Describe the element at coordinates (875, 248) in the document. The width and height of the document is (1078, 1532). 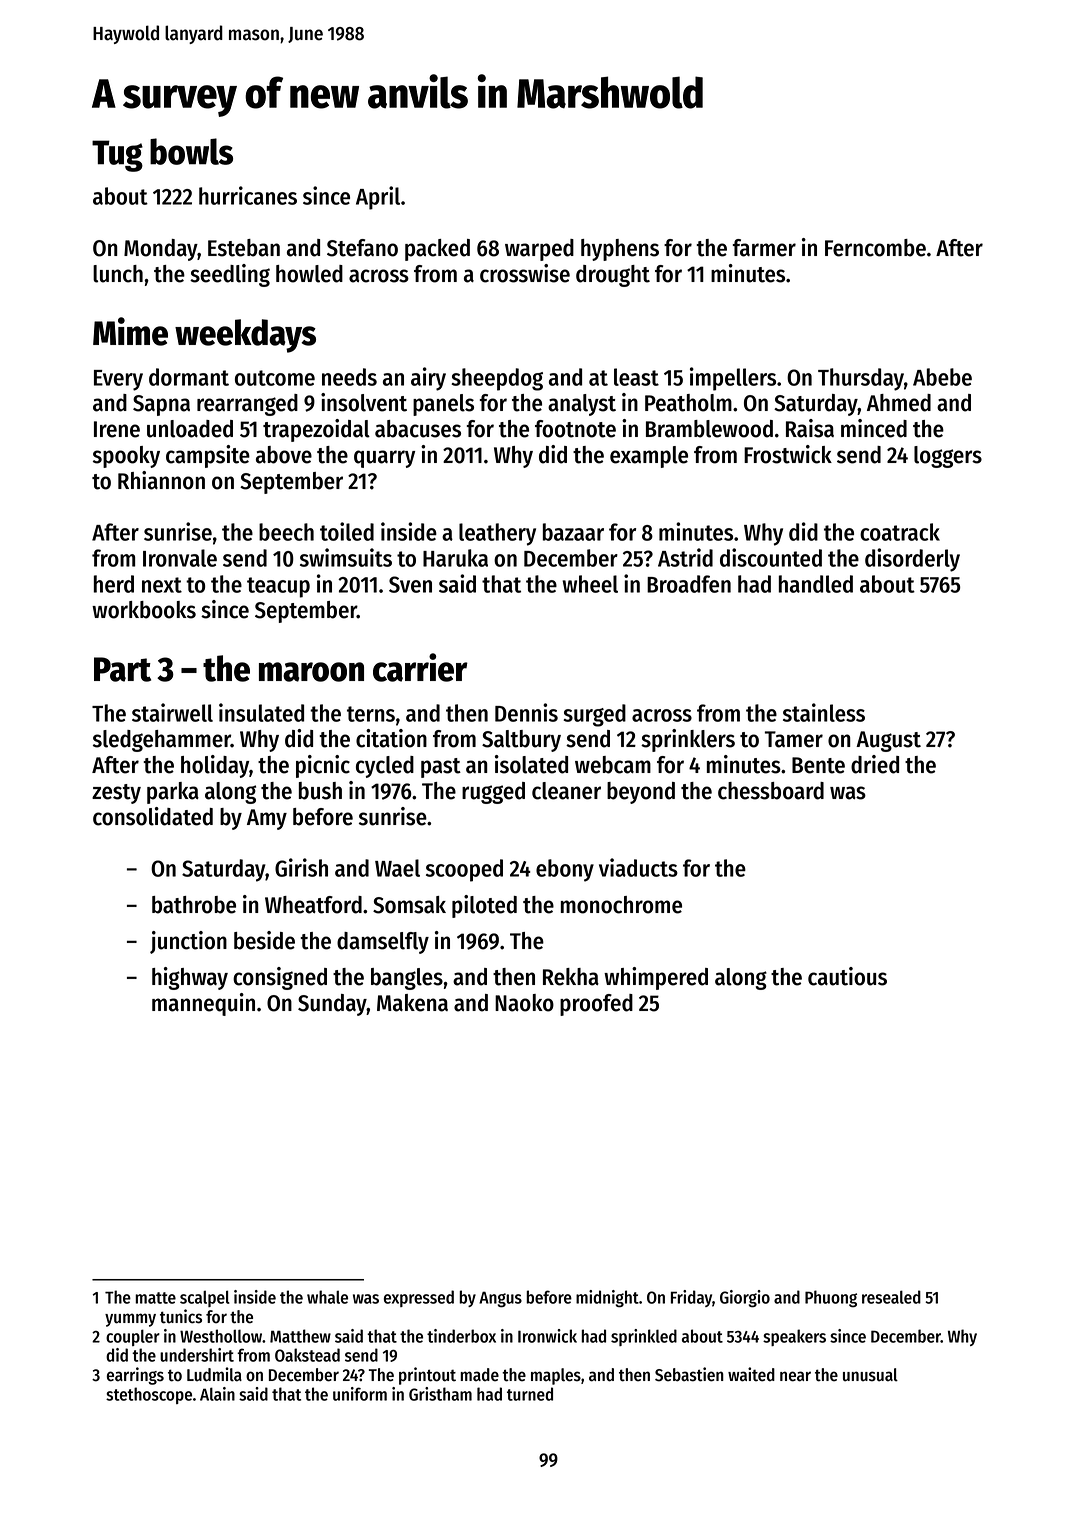
I see `Ferncombe` at that location.
